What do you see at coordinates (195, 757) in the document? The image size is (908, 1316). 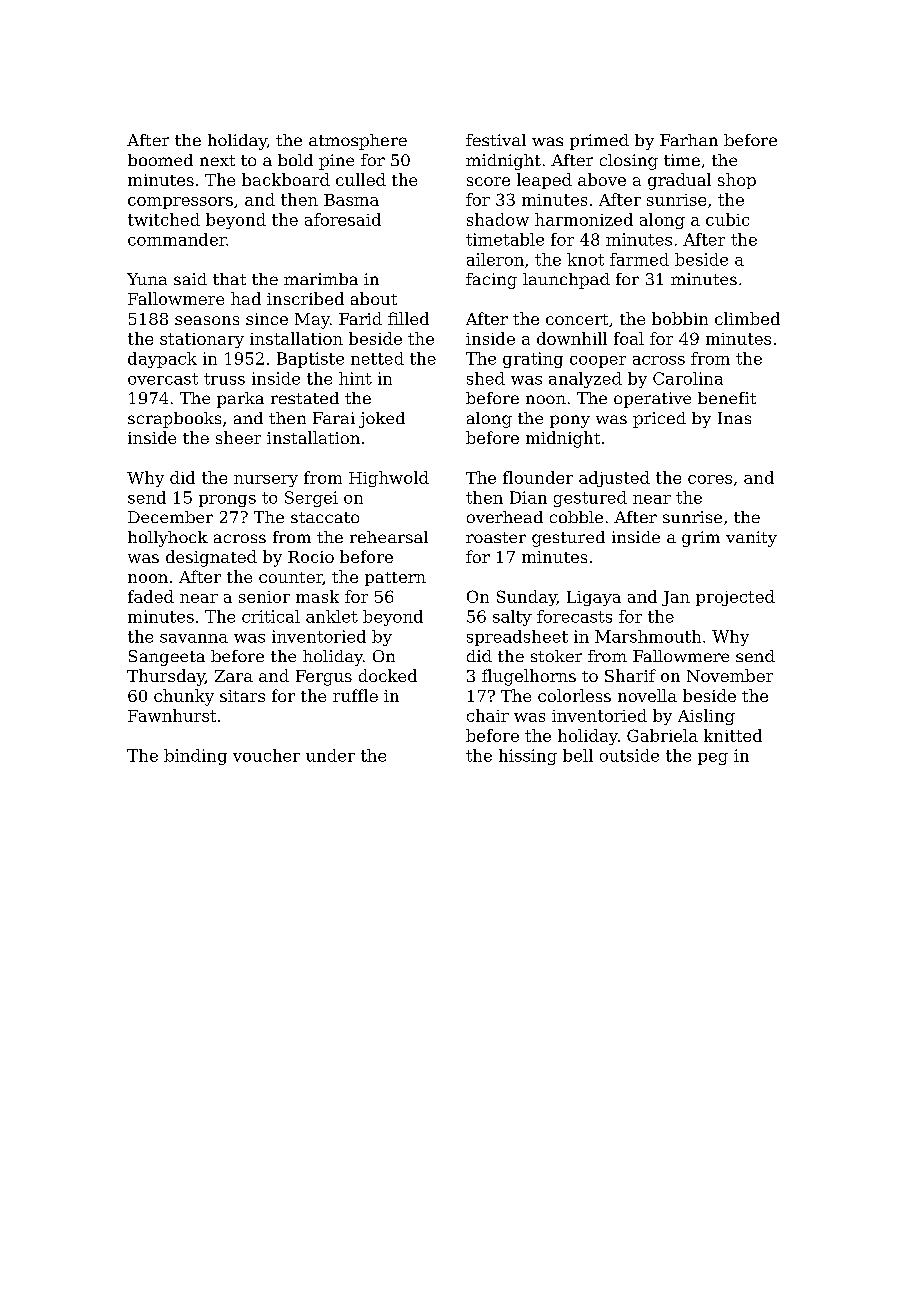 I see `binding` at bounding box center [195, 757].
